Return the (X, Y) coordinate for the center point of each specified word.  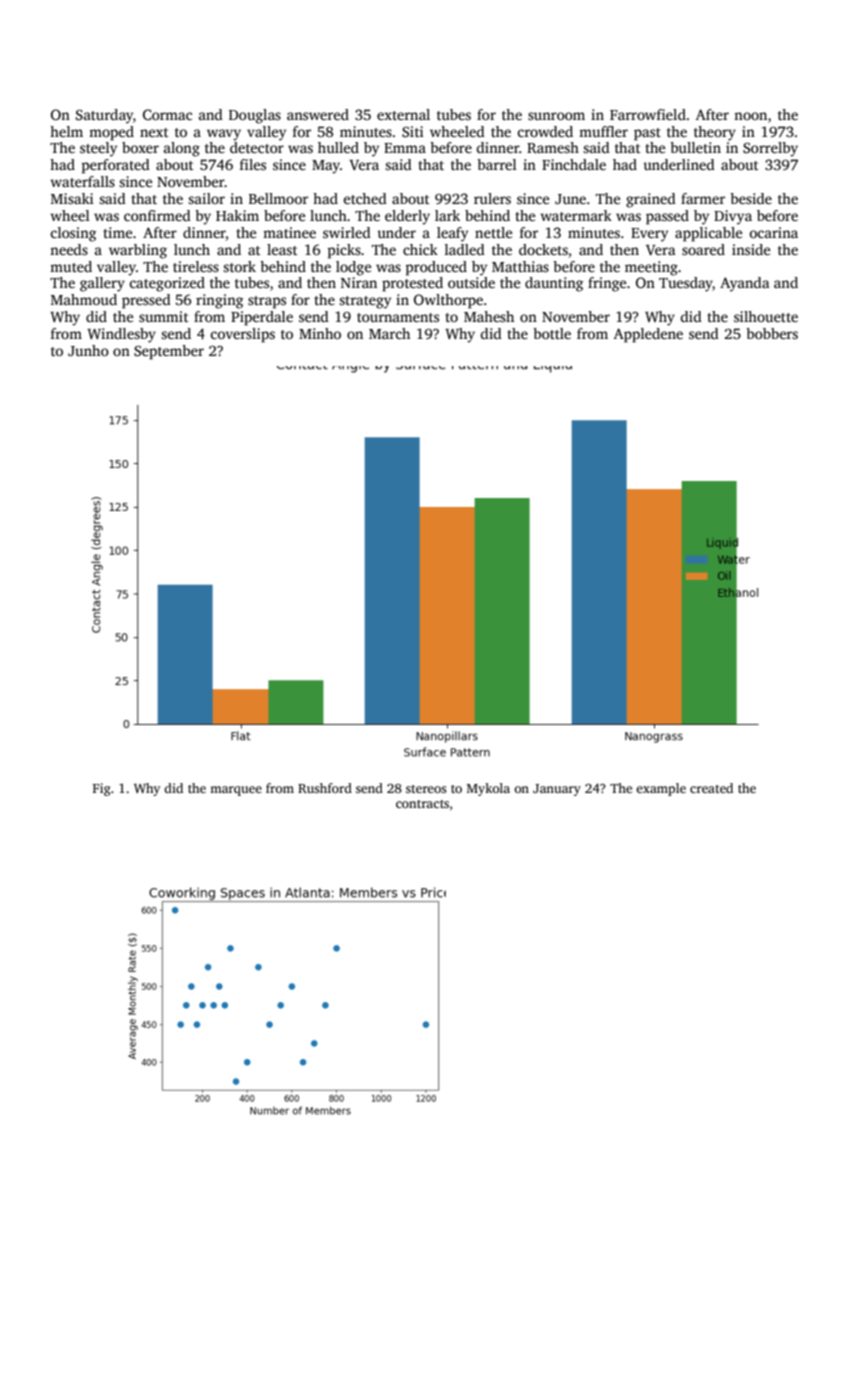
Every (649, 235)
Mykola (488, 789)
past (647, 134)
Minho (320, 333)
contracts (422, 804)
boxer (140, 147)
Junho (88, 350)
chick (420, 249)
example (661, 789)
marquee (236, 791)
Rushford (325, 788)
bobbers (772, 333)
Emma (405, 148)
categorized (167, 284)
